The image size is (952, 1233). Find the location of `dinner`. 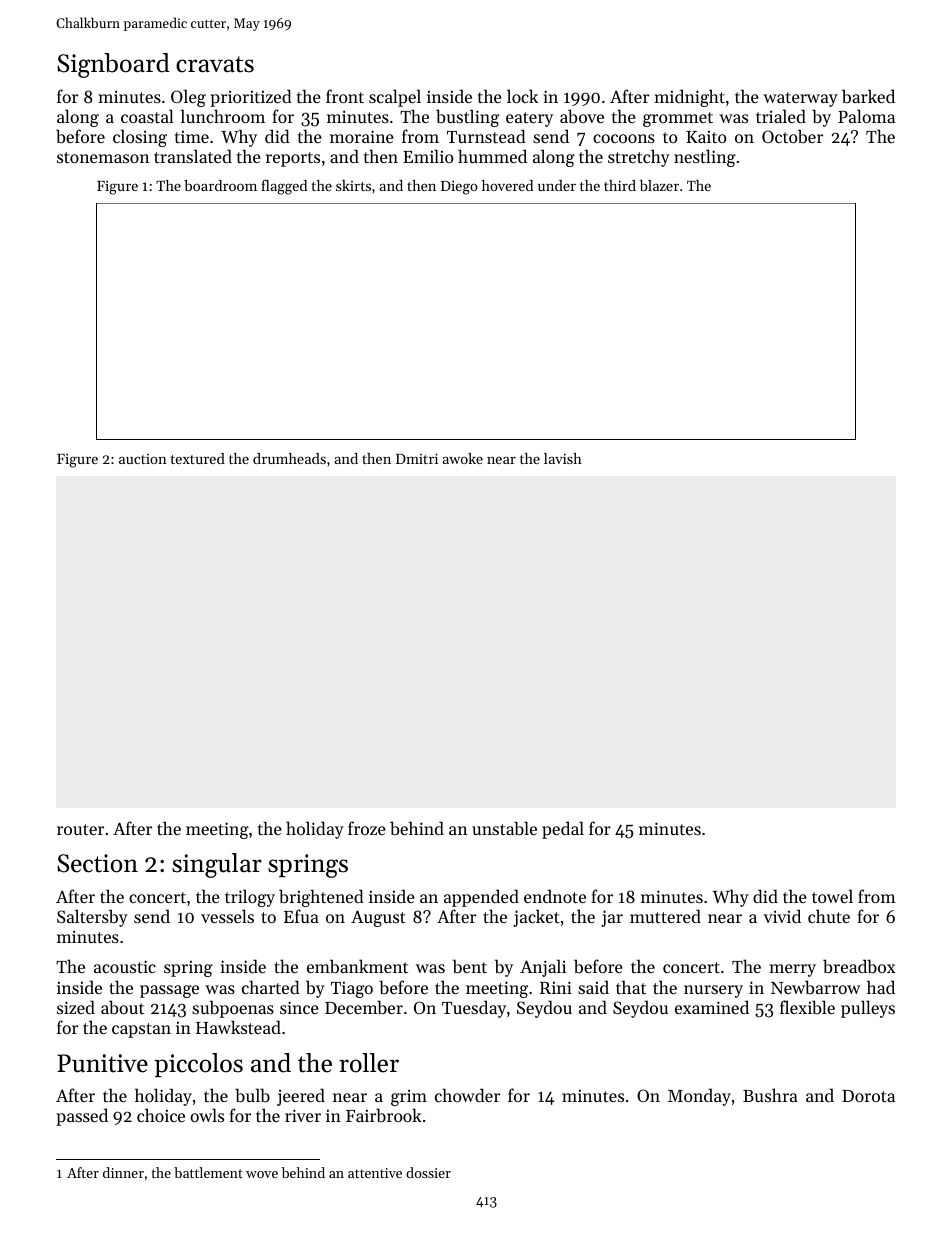

dinner is located at coordinates (123, 1172).
